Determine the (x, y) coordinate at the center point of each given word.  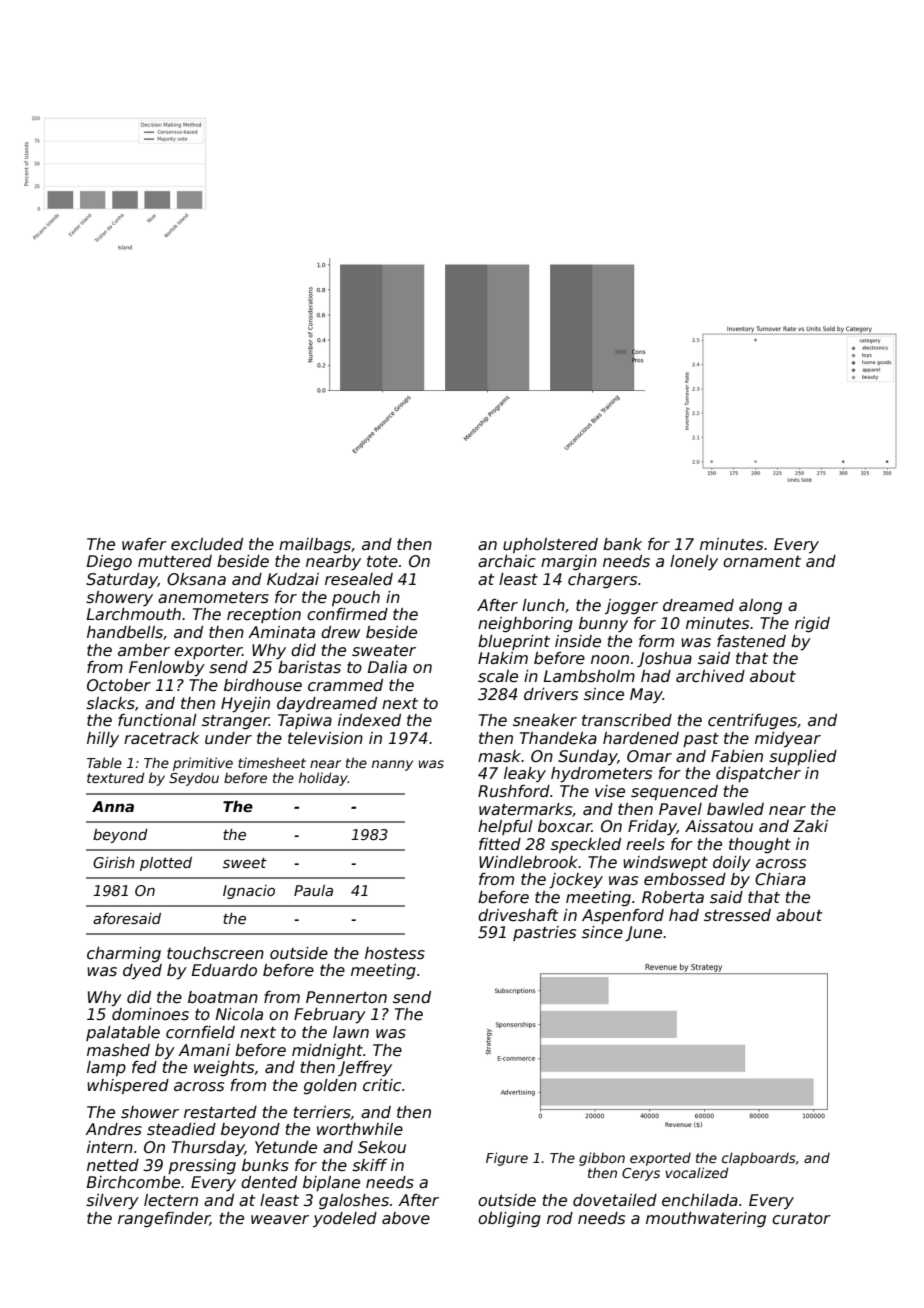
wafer (144, 544)
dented (269, 1182)
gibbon (602, 1159)
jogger (631, 606)
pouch (356, 598)
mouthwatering (706, 1219)
